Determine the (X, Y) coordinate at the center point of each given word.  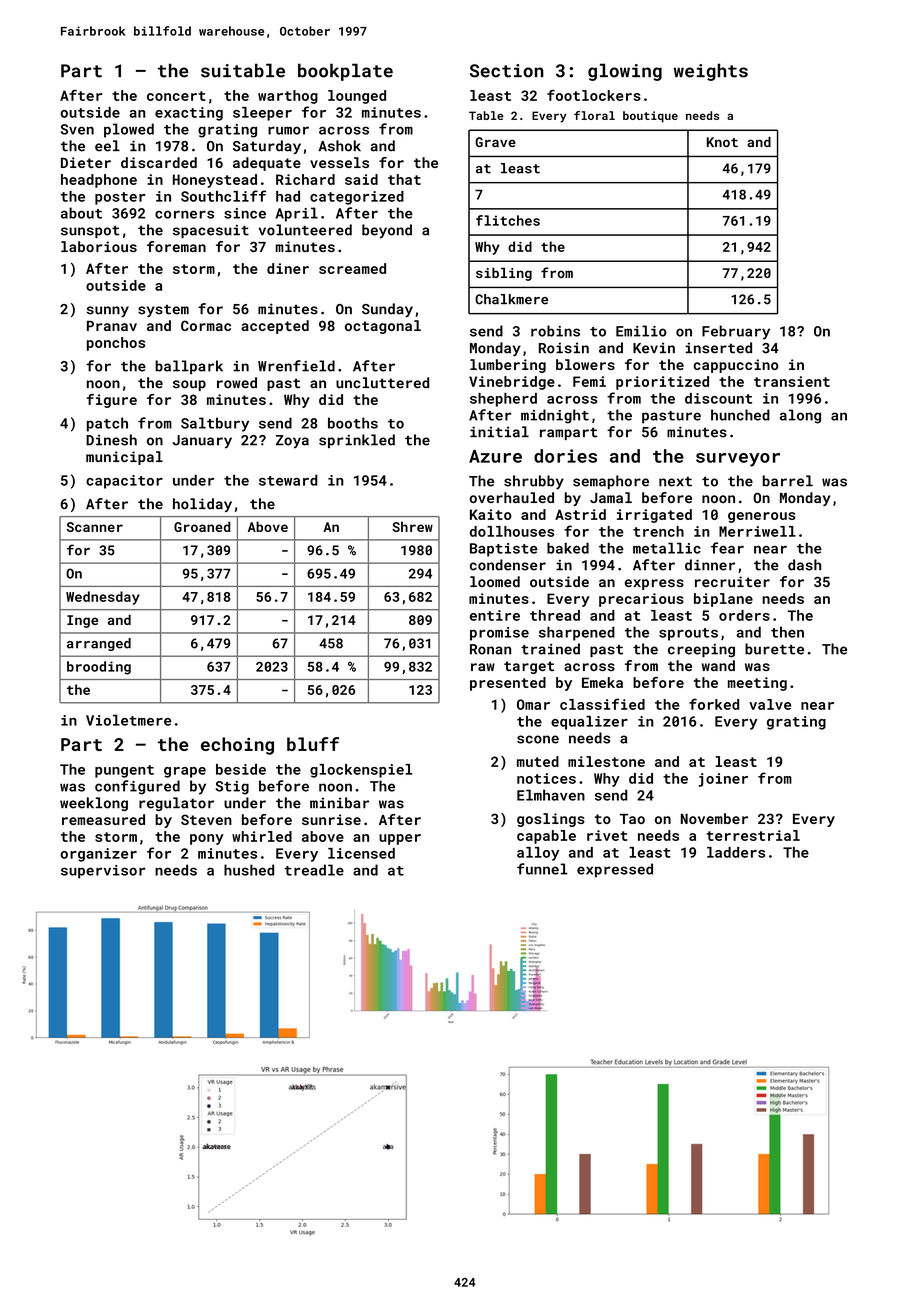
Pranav (112, 326)
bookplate (345, 72)
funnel (542, 869)
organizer (98, 855)
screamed (352, 268)
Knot (722, 142)
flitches (508, 220)
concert (176, 96)
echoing (237, 746)
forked (714, 704)
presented (508, 684)
